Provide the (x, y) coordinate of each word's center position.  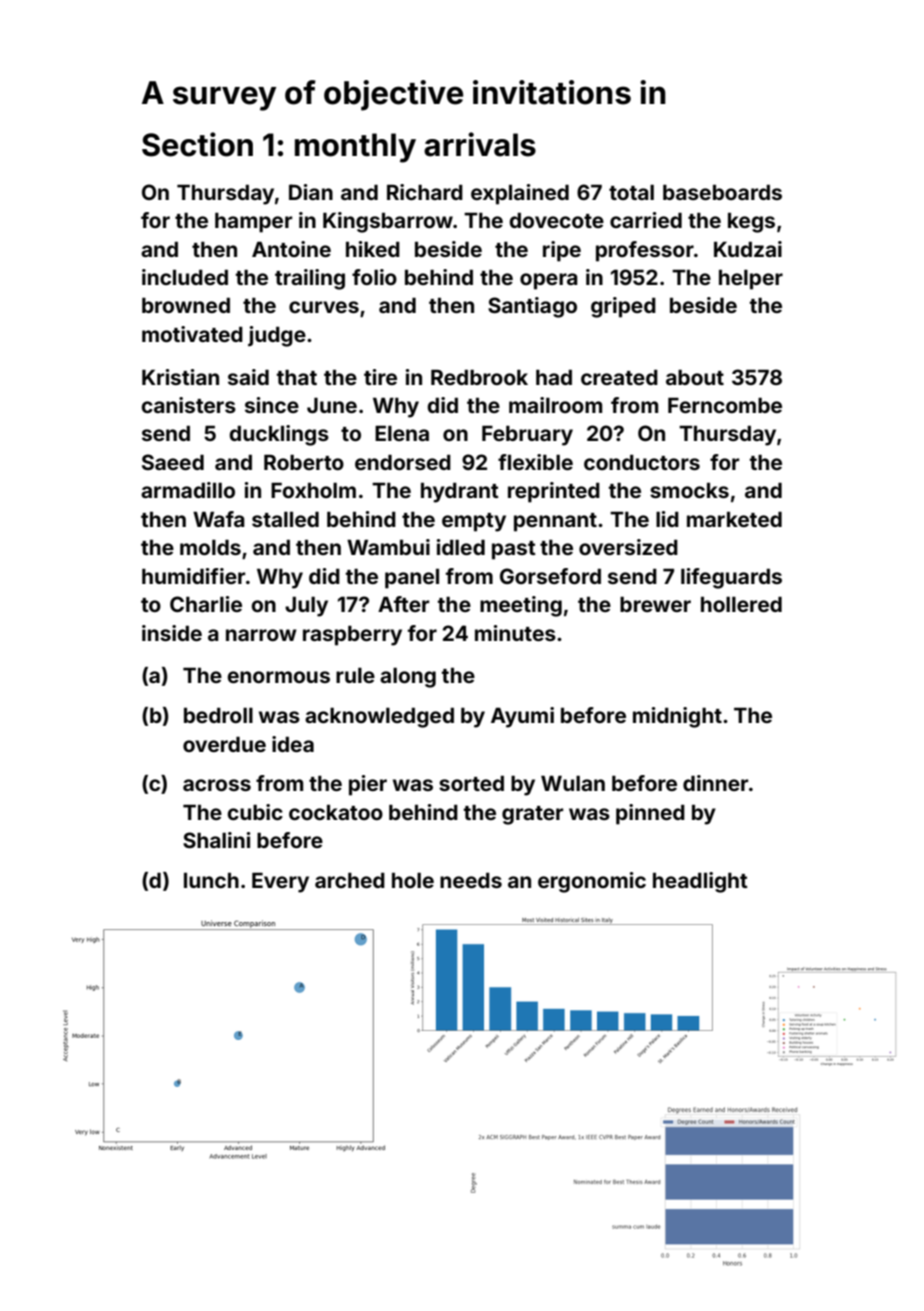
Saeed (173, 462)
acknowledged (379, 717)
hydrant (460, 492)
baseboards (722, 192)
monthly (355, 148)
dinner (715, 783)
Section (197, 144)
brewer (655, 604)
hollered (741, 604)
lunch (211, 880)
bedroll (218, 715)
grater (532, 815)
